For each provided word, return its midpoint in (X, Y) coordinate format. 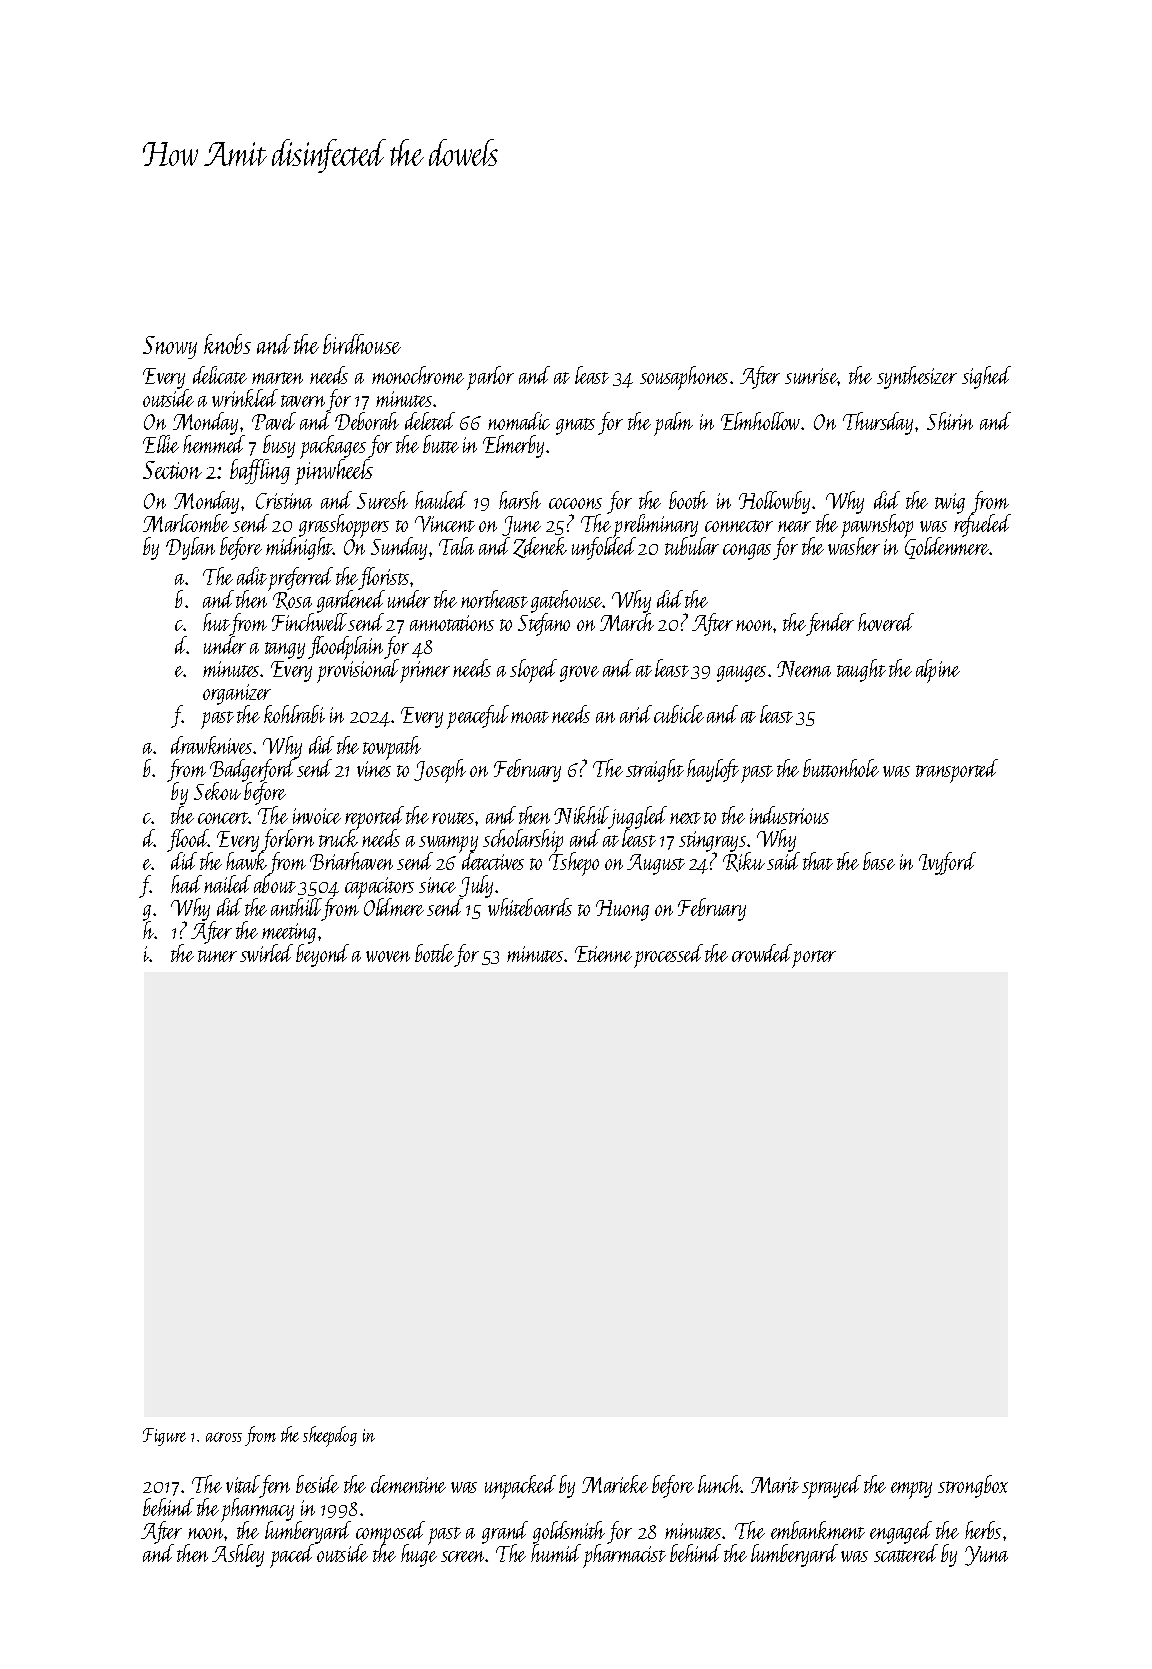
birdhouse (362, 344)
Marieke (615, 1484)
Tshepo (574, 864)
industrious (789, 815)
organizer (237, 695)
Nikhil (581, 815)
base (879, 861)
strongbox (973, 1486)
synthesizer (917, 377)
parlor (490, 378)
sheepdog (330, 1436)
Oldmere (394, 907)
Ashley (238, 1555)
